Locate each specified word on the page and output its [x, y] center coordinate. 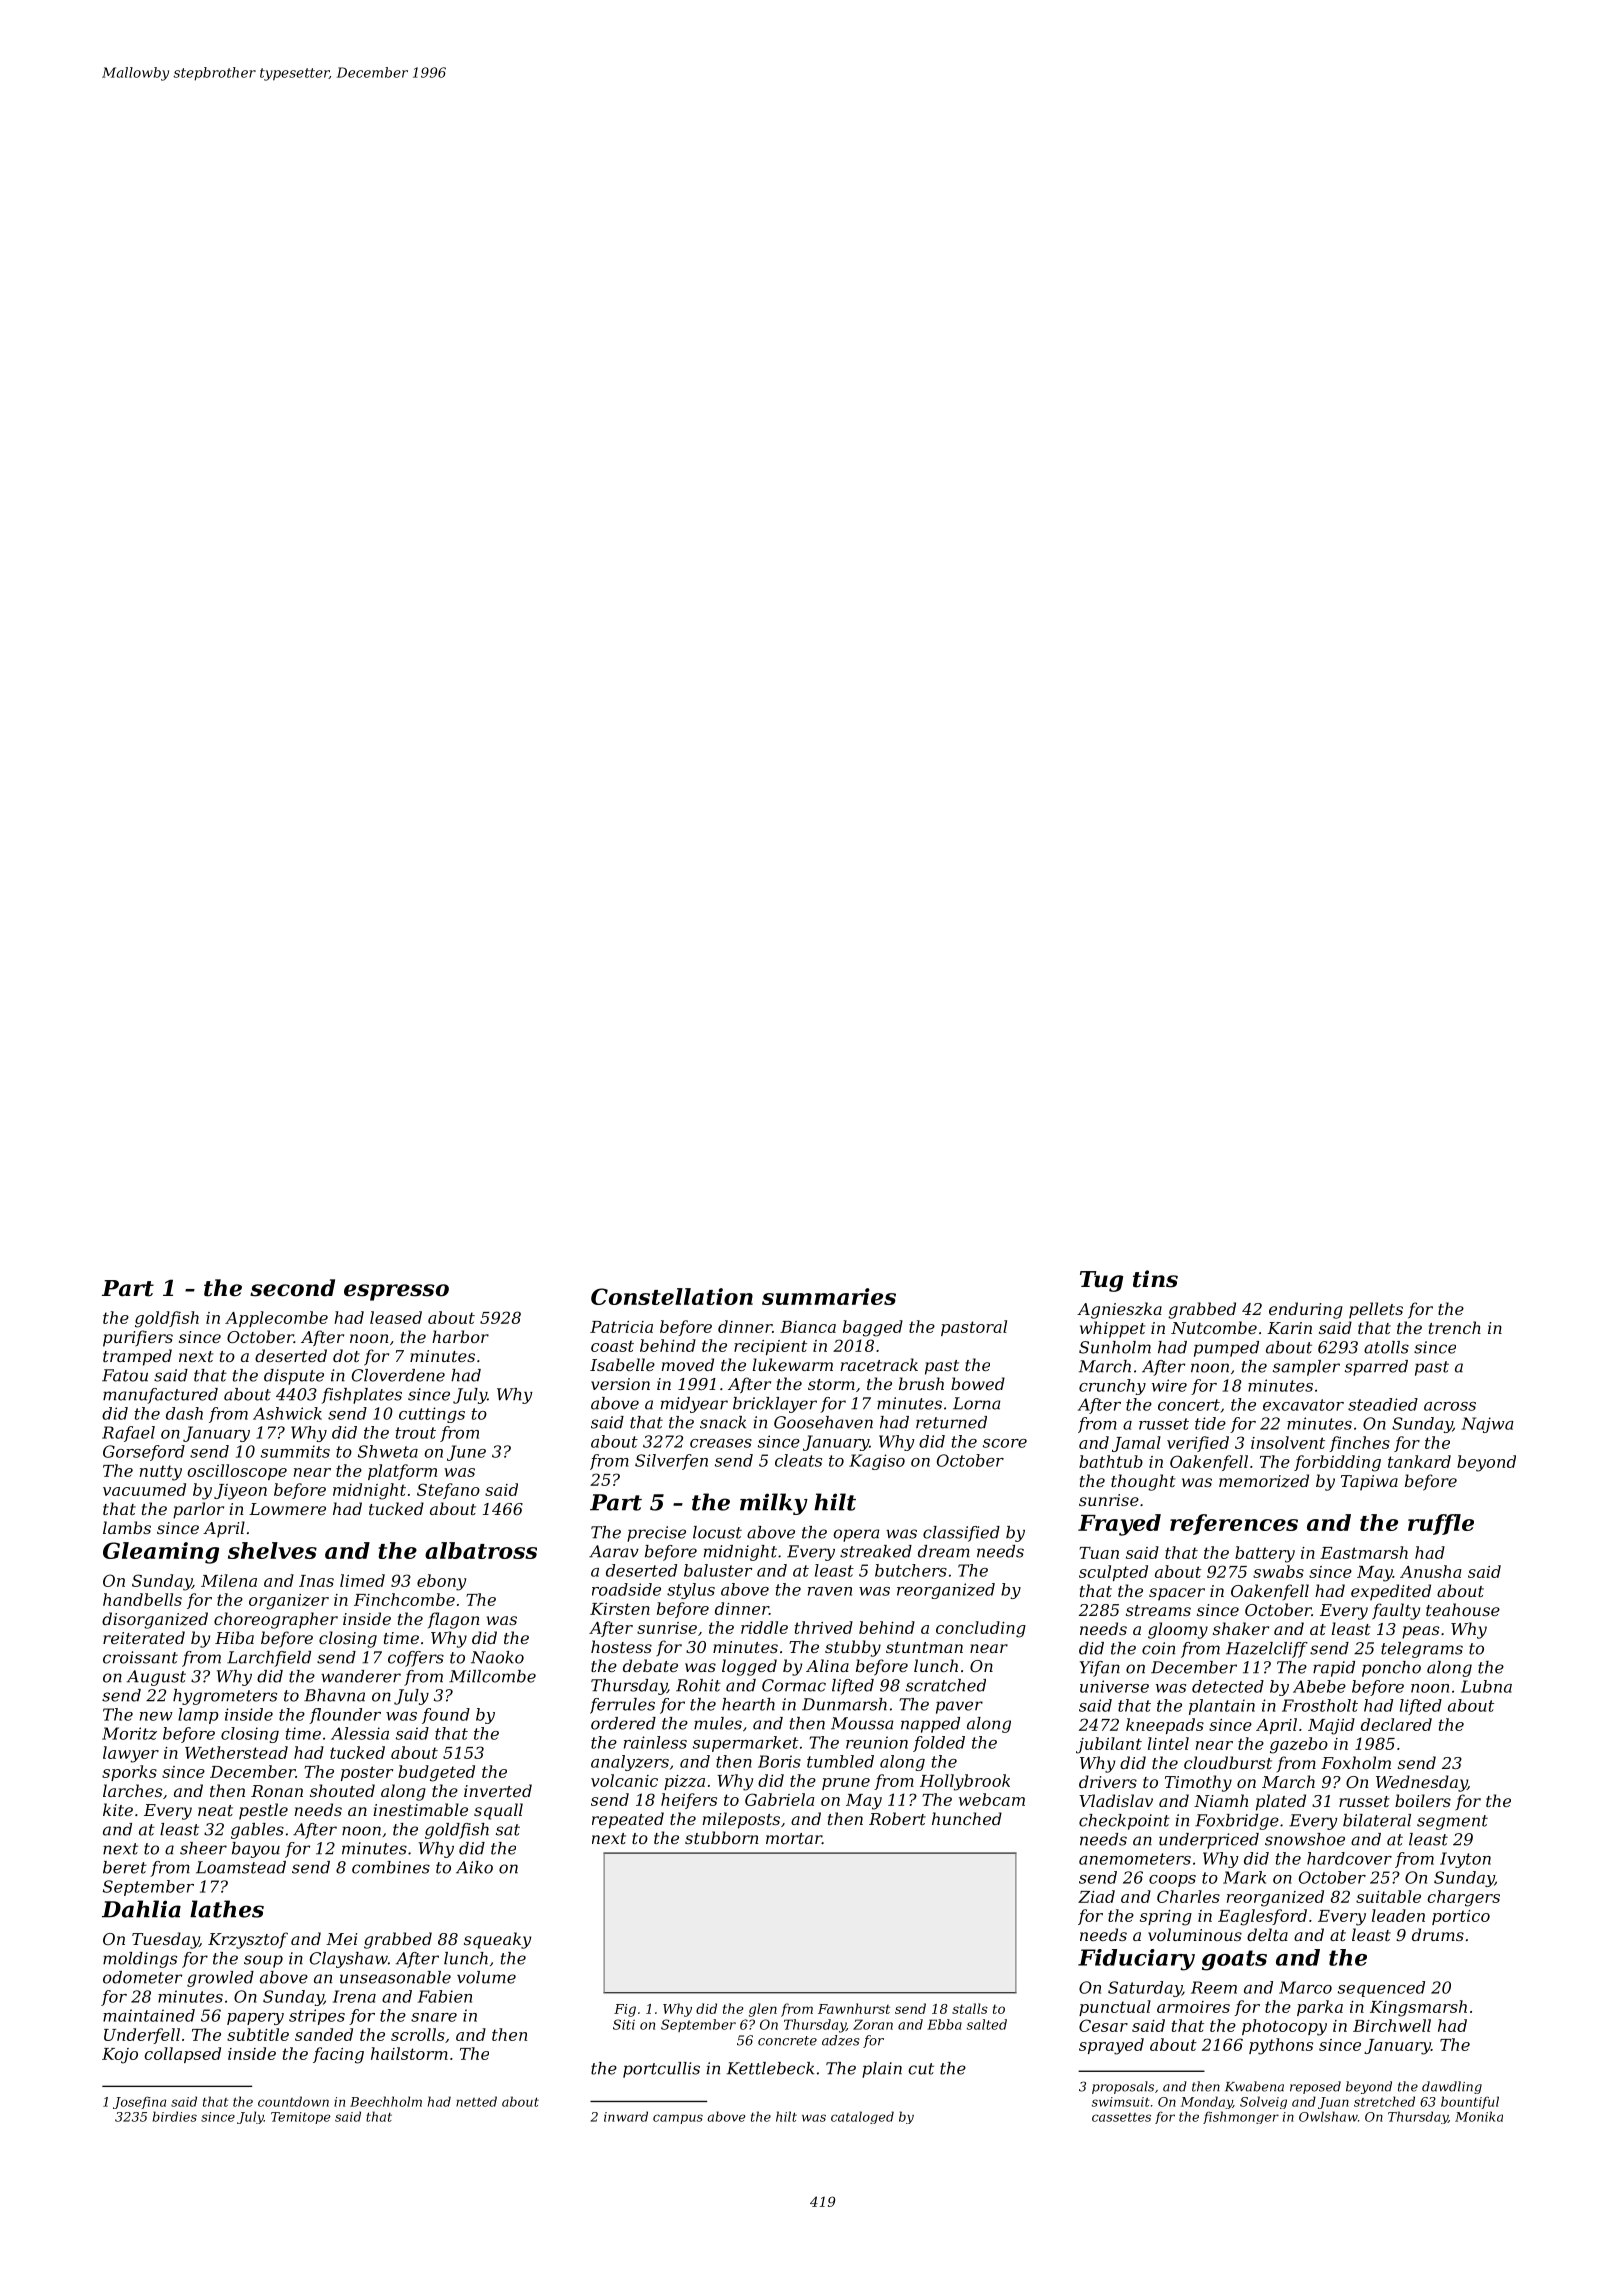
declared [1396, 1724]
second [292, 1288]
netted [476, 2101]
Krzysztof [248, 1940]
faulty [1396, 1611]
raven [830, 1591]
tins [1155, 1279]
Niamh [1221, 1800]
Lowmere [287, 1509]
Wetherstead [236, 1752]
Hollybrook [965, 1782]
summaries [829, 1296]
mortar [794, 1838]
